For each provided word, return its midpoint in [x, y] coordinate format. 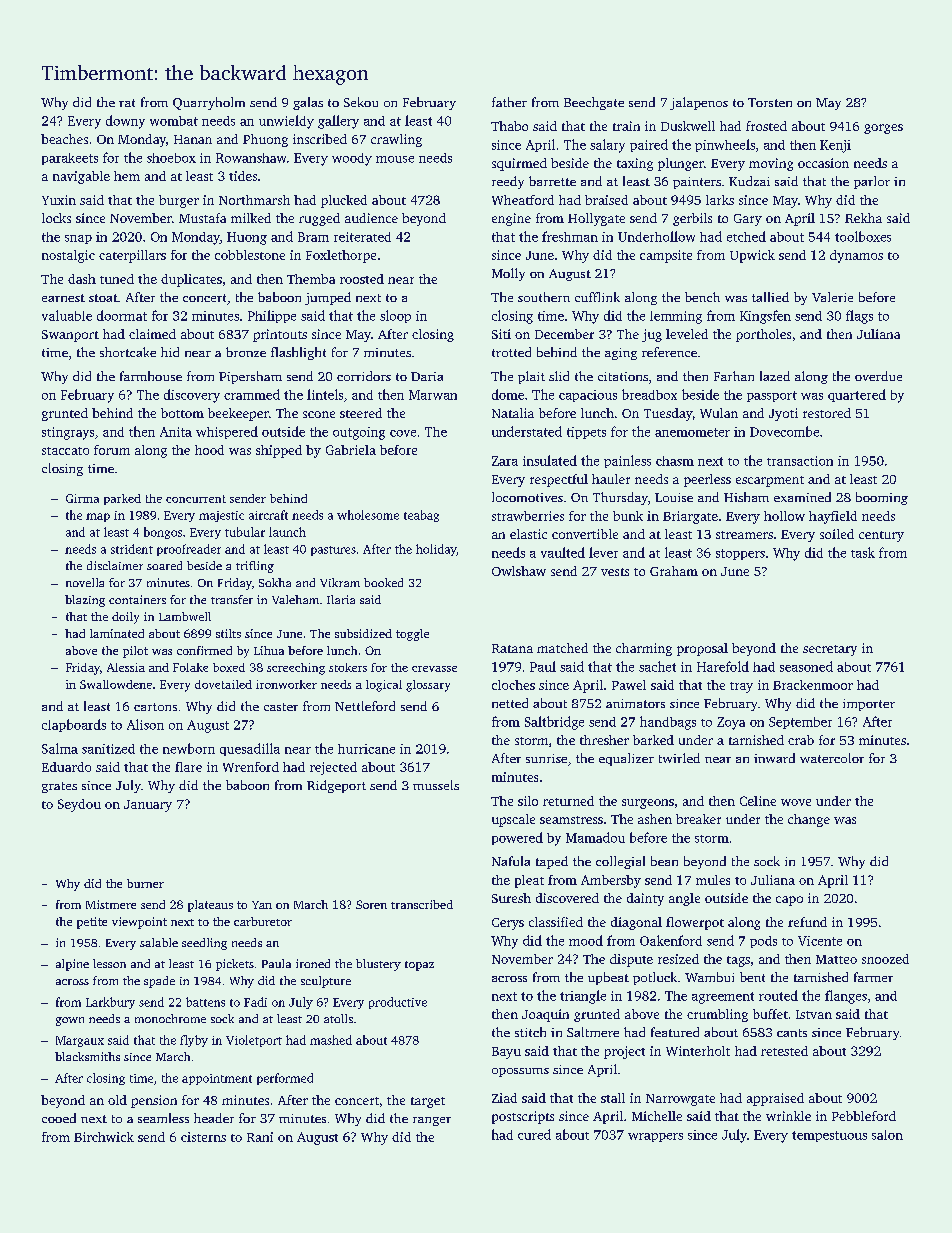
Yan [262, 905]
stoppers [740, 554]
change [809, 820]
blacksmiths [87, 1056]
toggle [412, 635]
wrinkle [788, 1116]
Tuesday [668, 414]
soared [164, 565]
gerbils [692, 219]
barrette [552, 181]
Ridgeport [336, 786]
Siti [501, 334]
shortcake [128, 352]
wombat [174, 121]
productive [398, 1003]
